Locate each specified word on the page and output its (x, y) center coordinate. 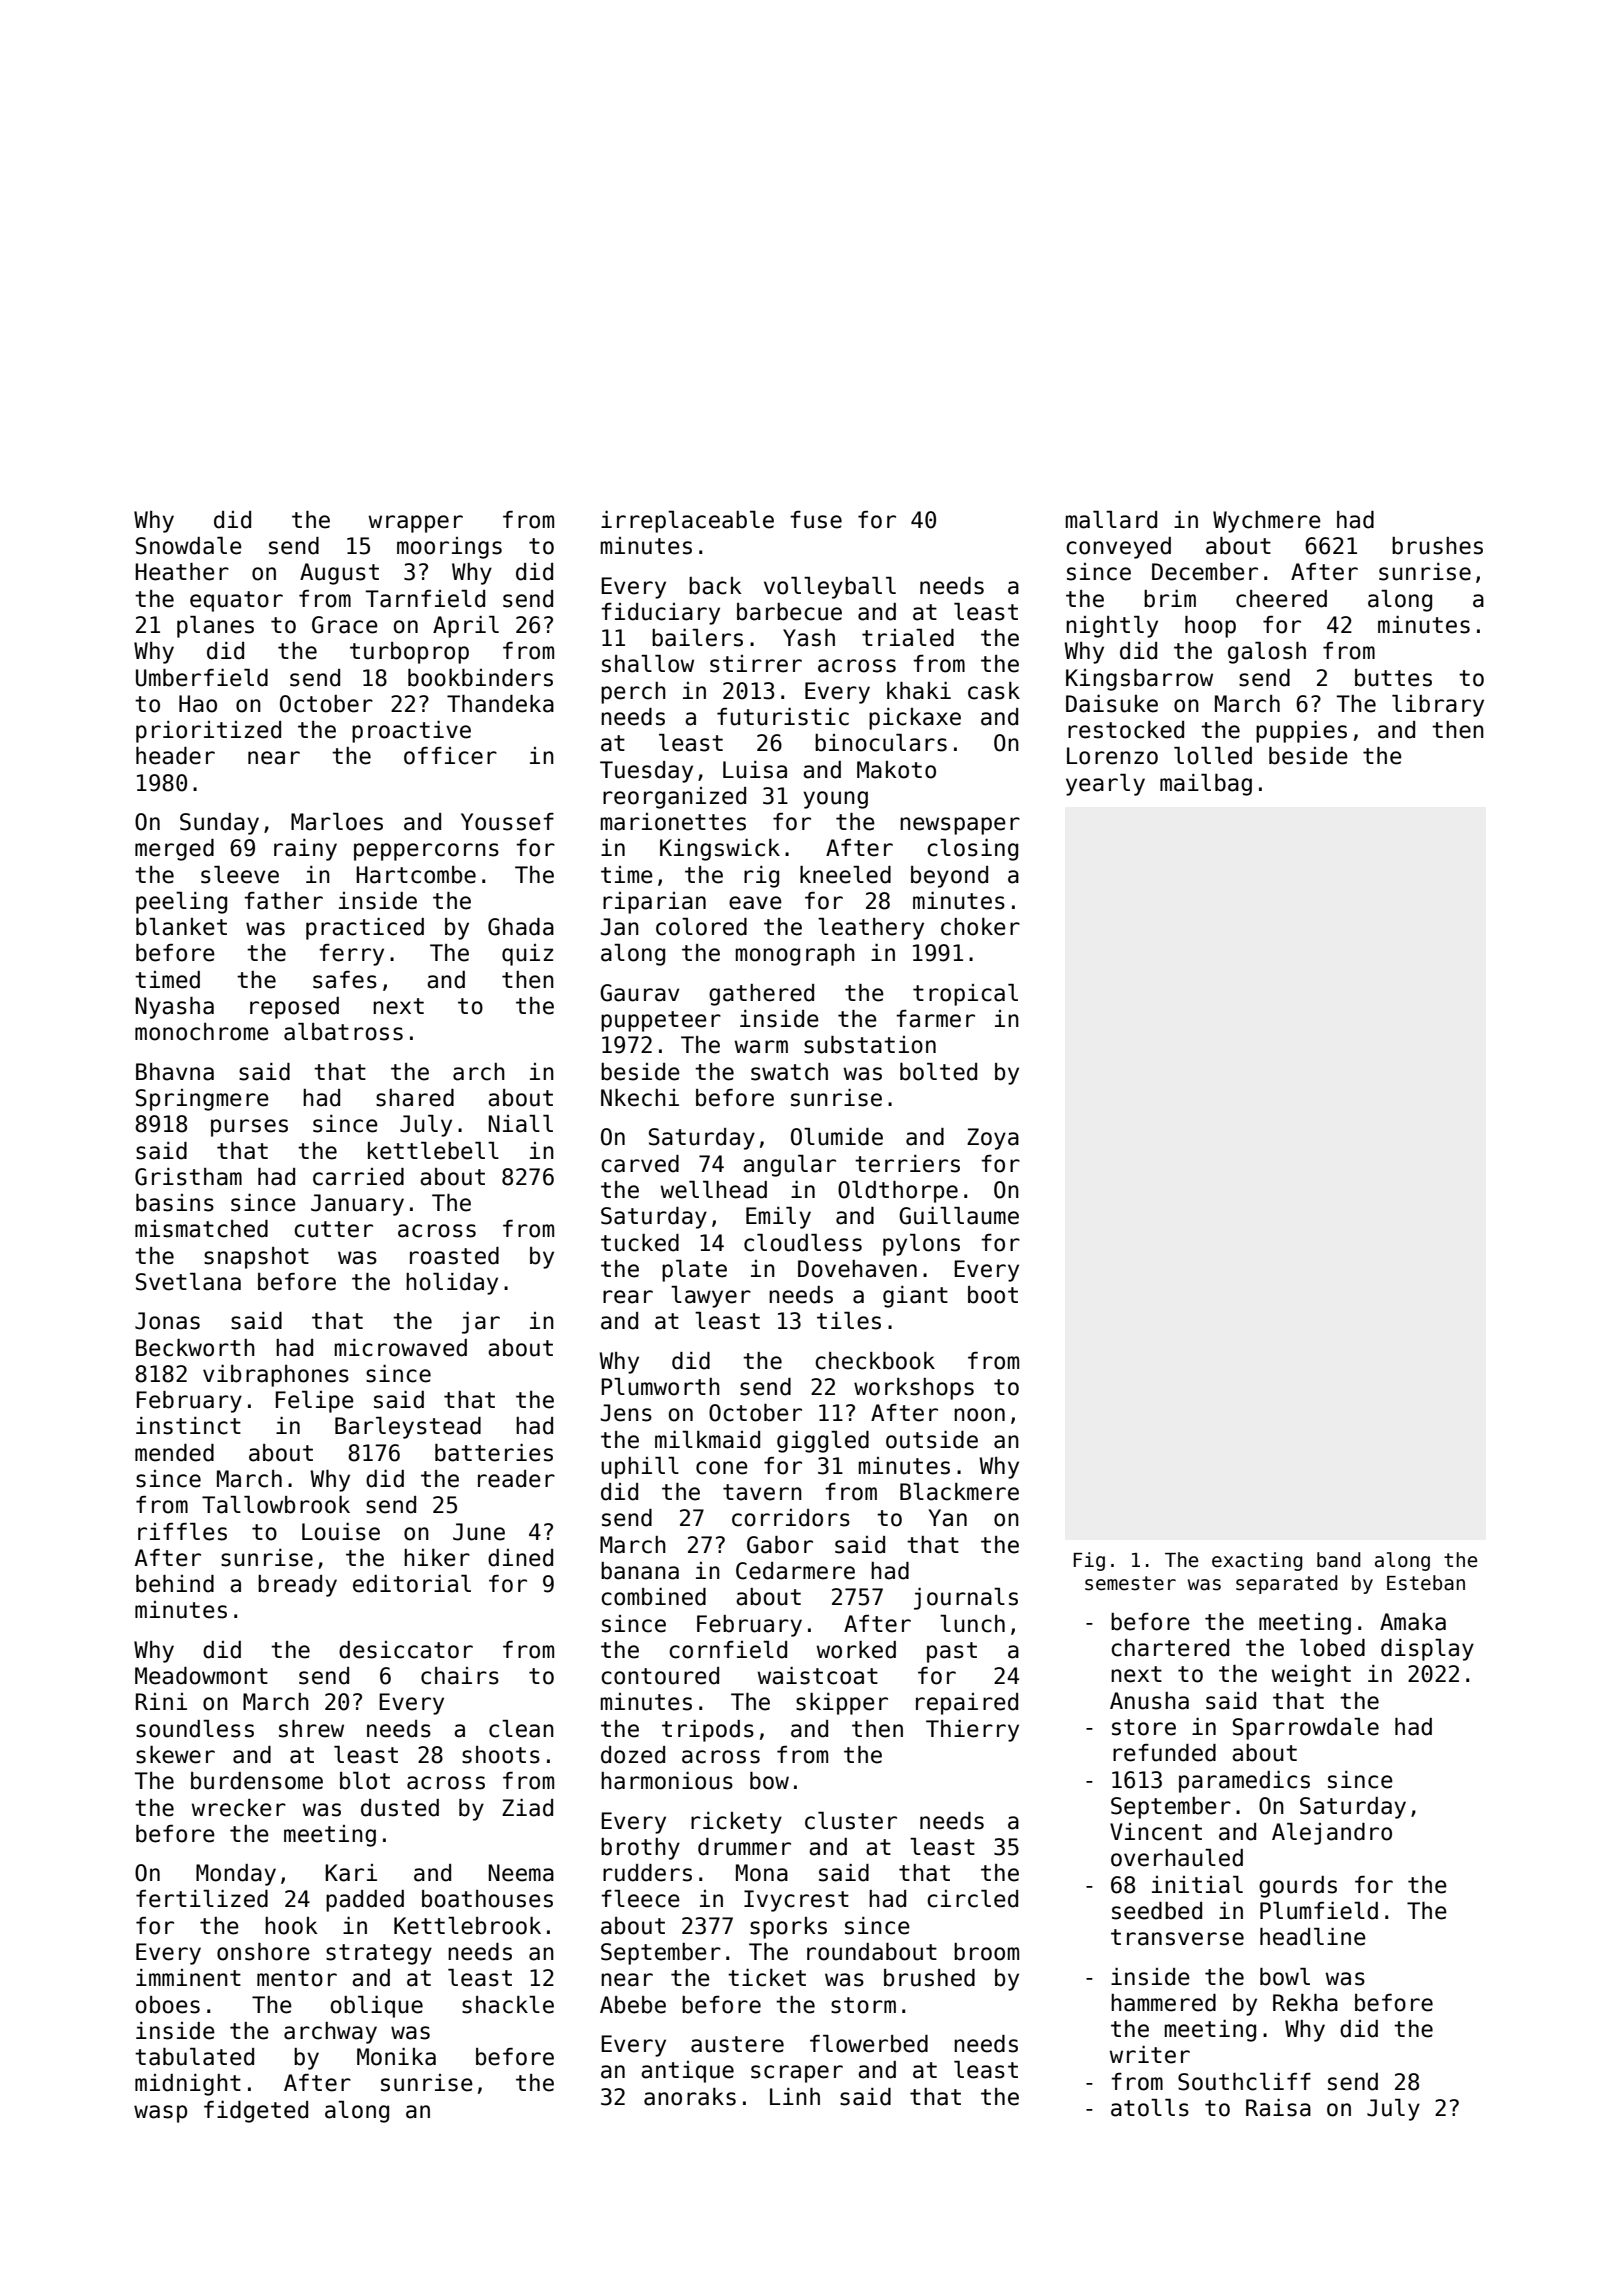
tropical (965, 995)
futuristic (783, 717)
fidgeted (256, 2112)
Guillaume (959, 1216)
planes (215, 627)
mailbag (1206, 785)
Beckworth (195, 1348)
